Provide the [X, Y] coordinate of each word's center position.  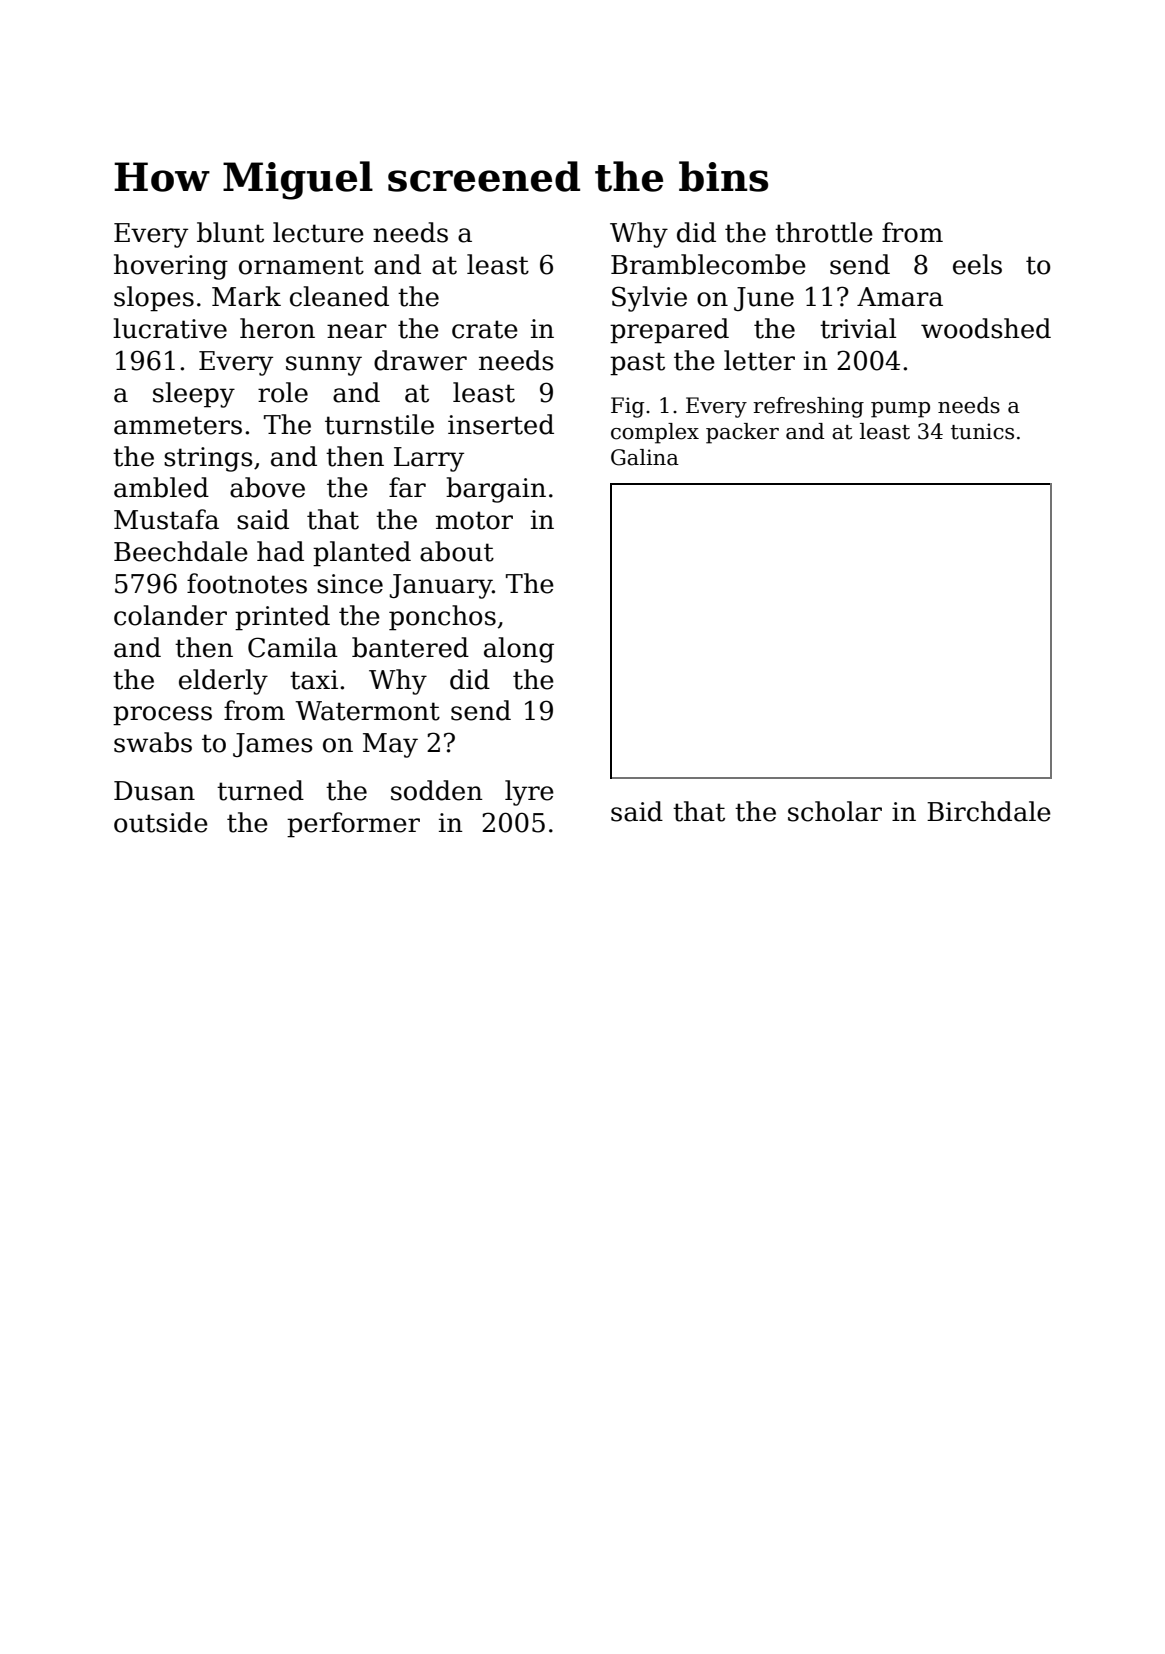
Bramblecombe [708, 264]
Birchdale [989, 811]
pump [900, 410]
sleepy [194, 395]
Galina [645, 457]
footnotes [247, 583]
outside [161, 822]
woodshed [986, 328]
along [519, 650]
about [457, 551]
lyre [529, 793]
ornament [301, 265]
